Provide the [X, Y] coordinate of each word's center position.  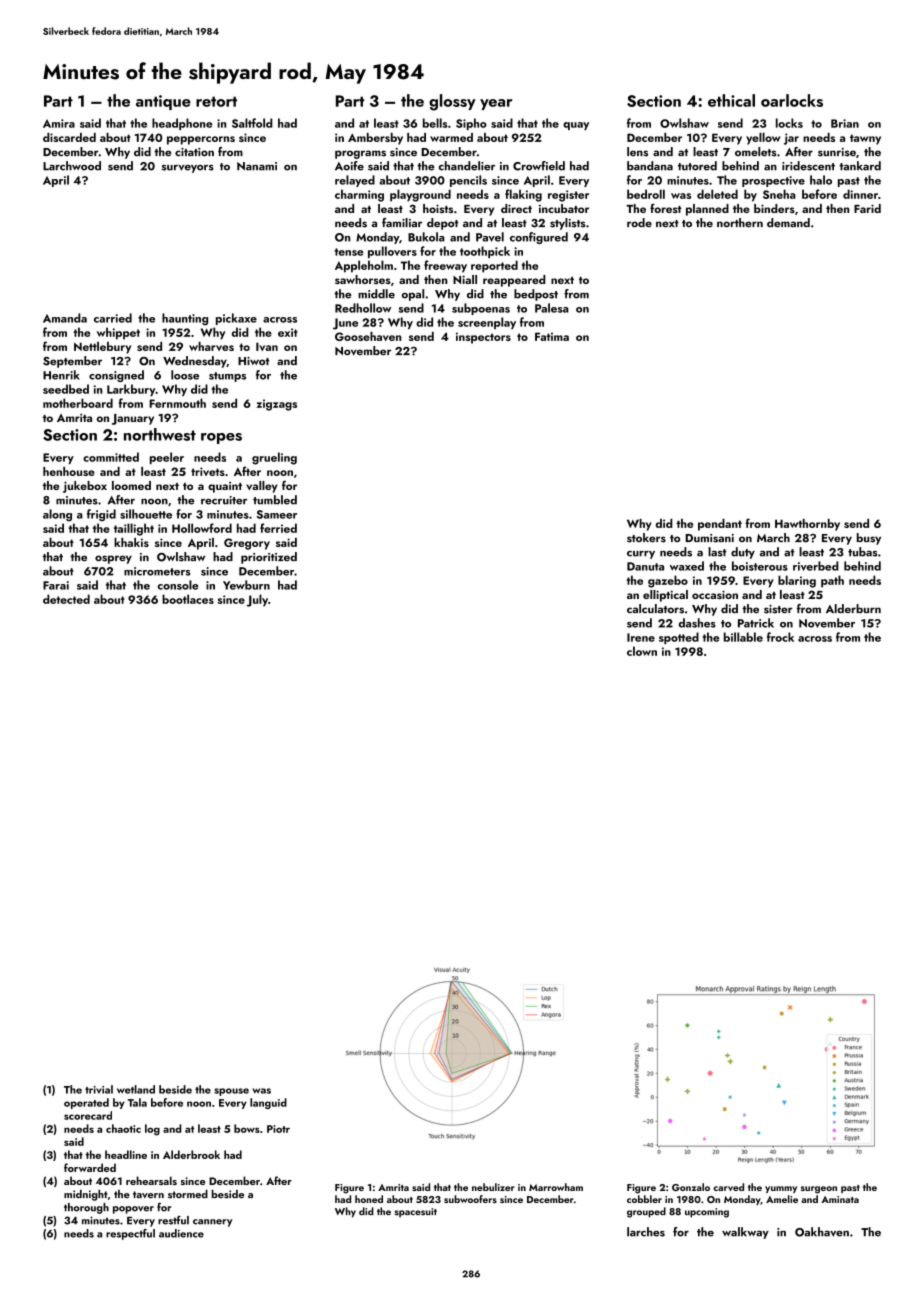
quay [576, 126]
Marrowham [556, 1187]
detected [66, 599]
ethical [731, 100]
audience [181, 1233]
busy [869, 539]
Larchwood [72, 166]
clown [642, 651]
